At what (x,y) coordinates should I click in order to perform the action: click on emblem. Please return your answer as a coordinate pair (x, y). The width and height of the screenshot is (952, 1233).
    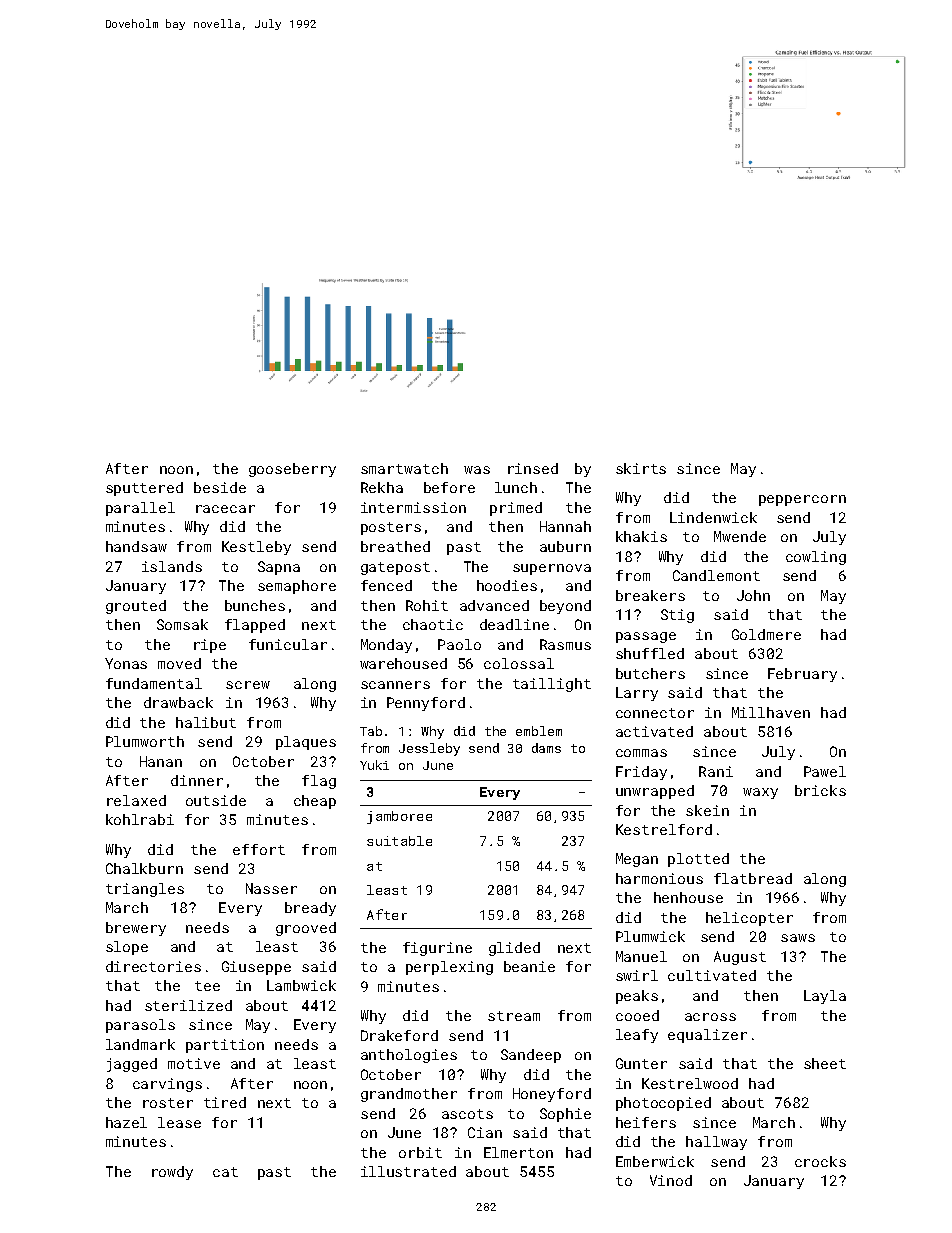
    Looking at the image, I should click on (539, 731).
